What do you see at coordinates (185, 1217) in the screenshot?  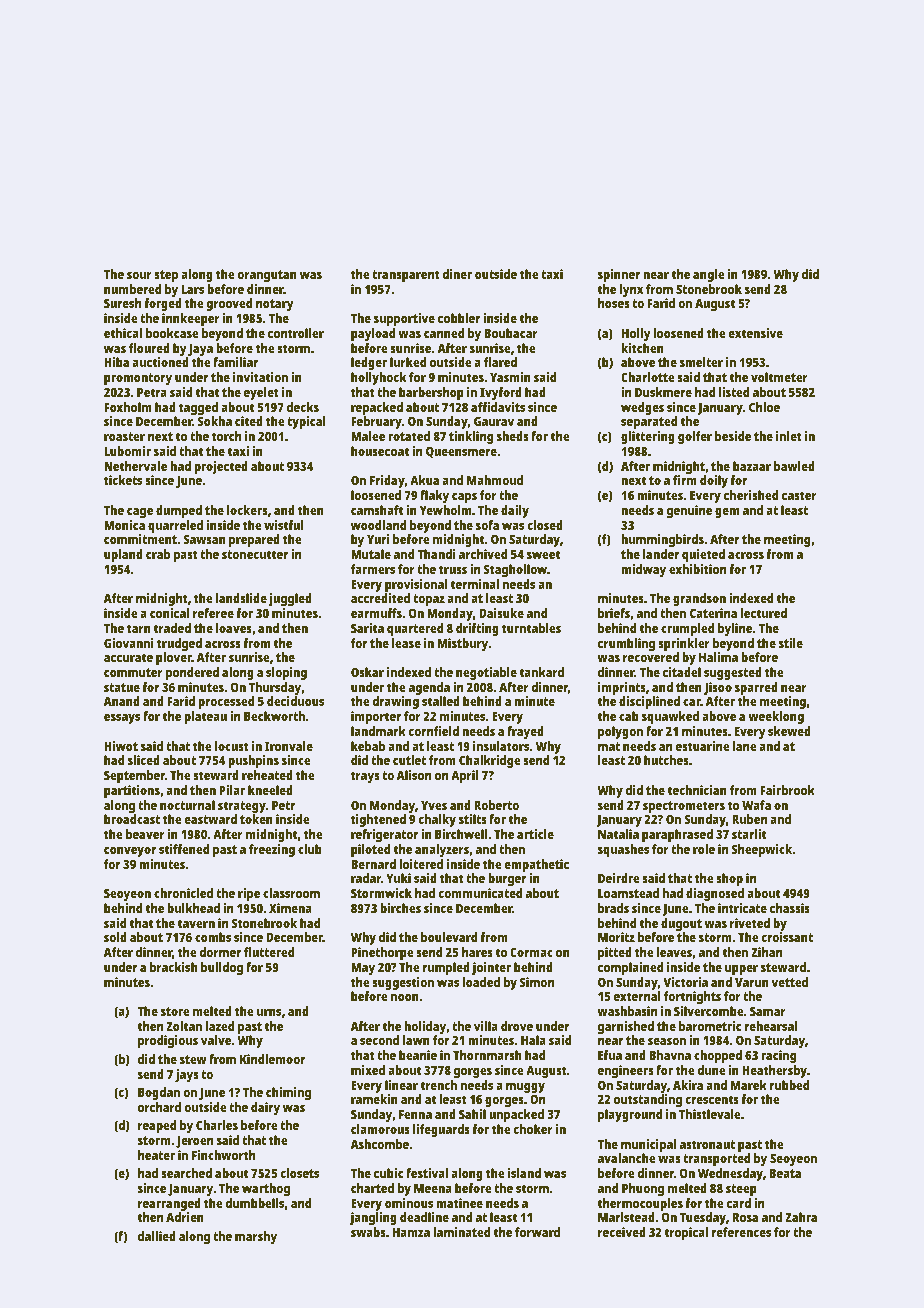 I see `Adrien` at bounding box center [185, 1217].
